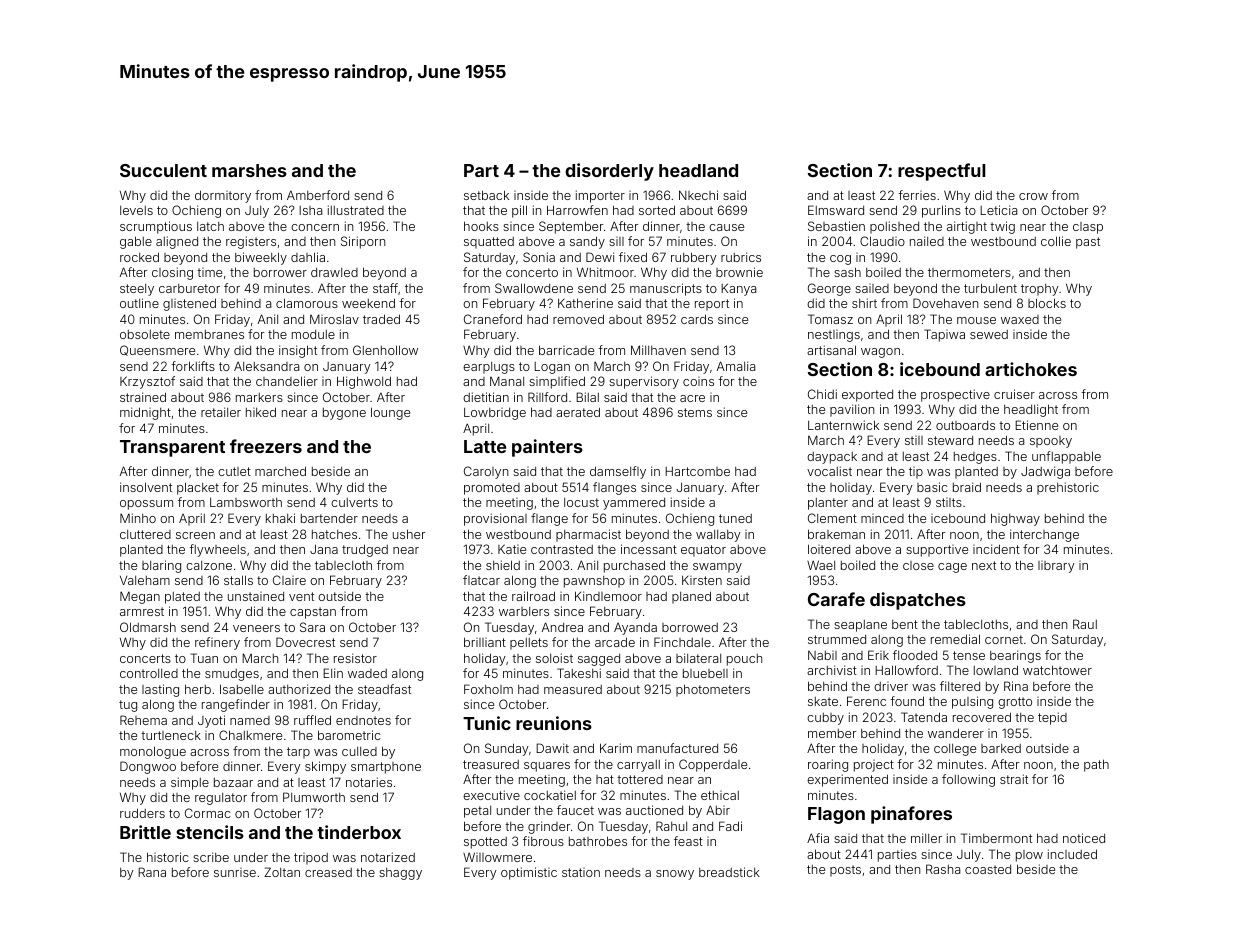 The height and width of the page is (952, 1233). What do you see at coordinates (384, 689) in the page?
I see `steadfast` at bounding box center [384, 689].
